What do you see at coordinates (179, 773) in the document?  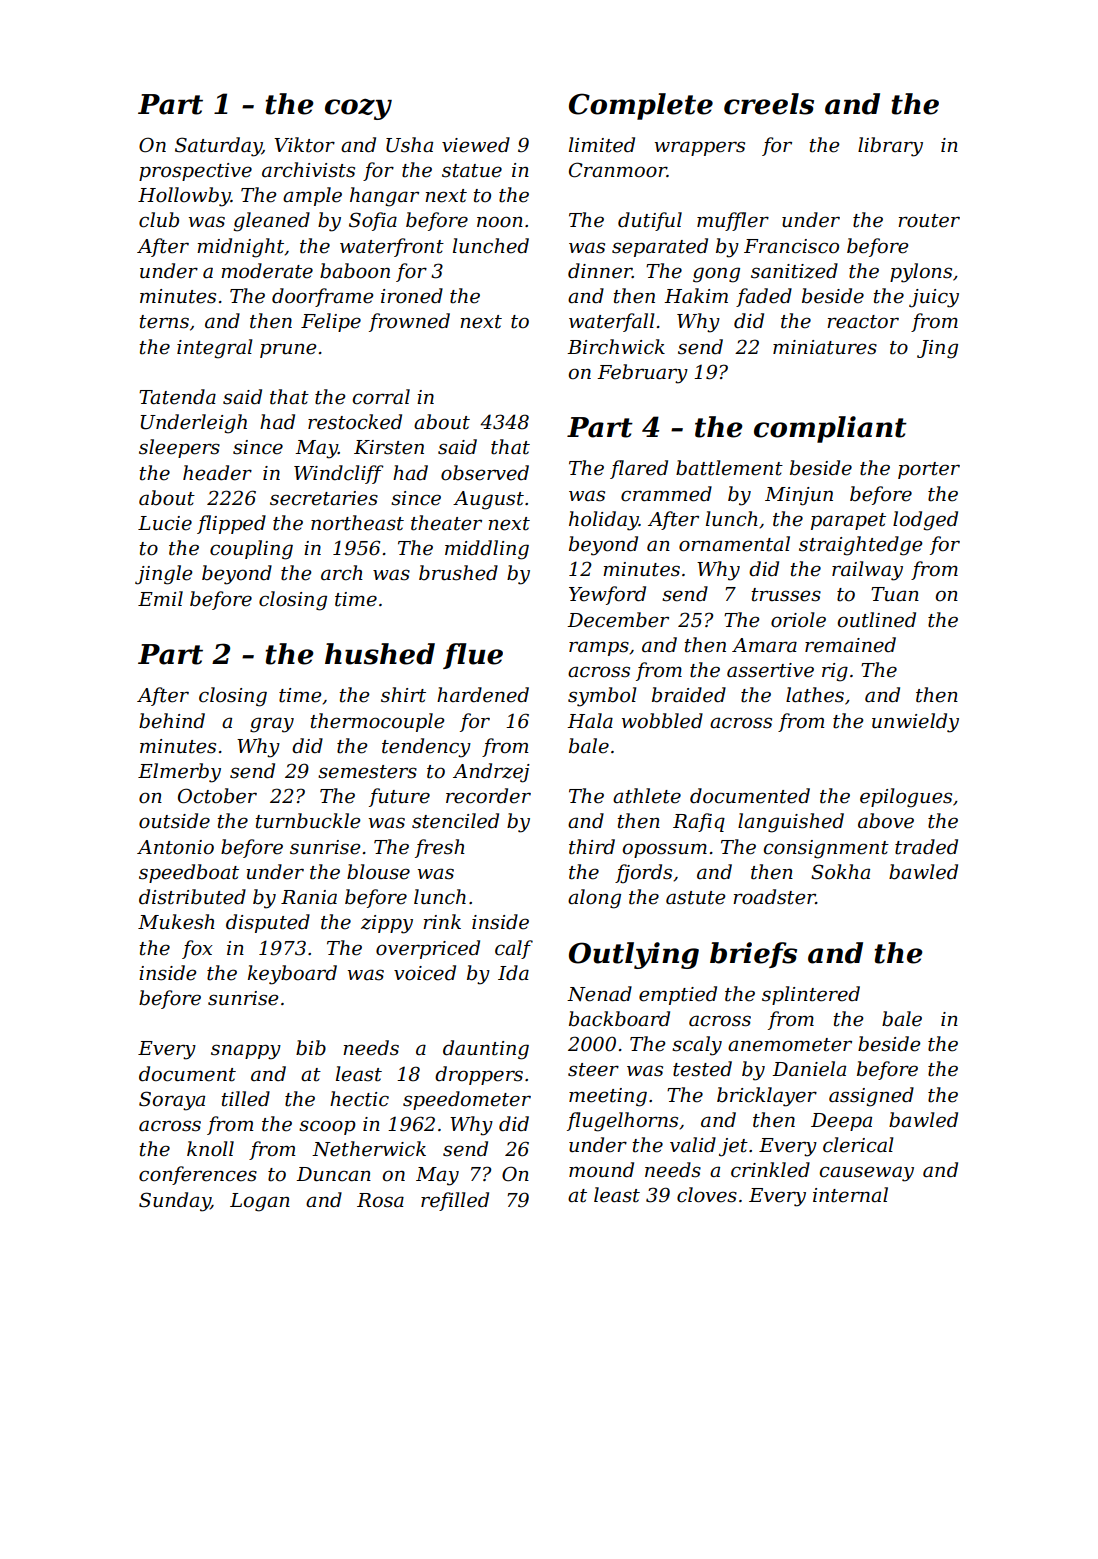 I see `Elmerby` at bounding box center [179, 773].
